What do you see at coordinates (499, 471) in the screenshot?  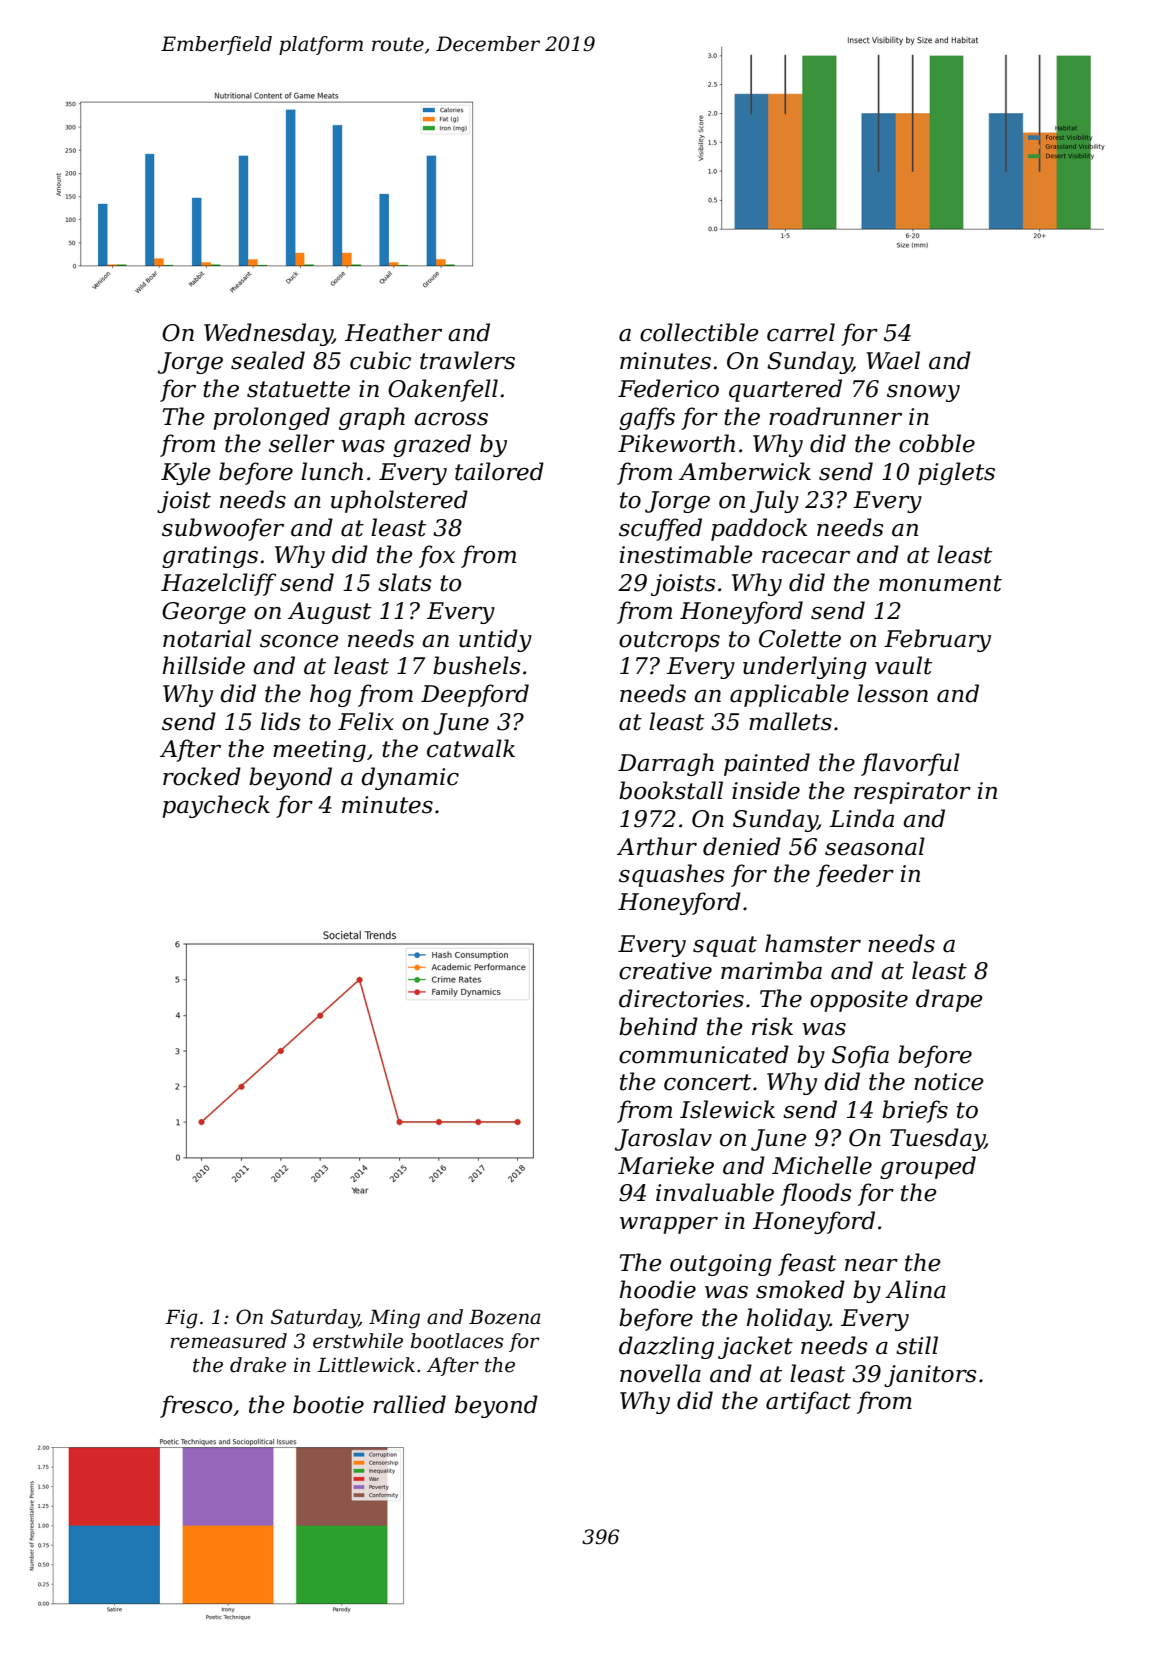 I see `tailored` at bounding box center [499, 471].
